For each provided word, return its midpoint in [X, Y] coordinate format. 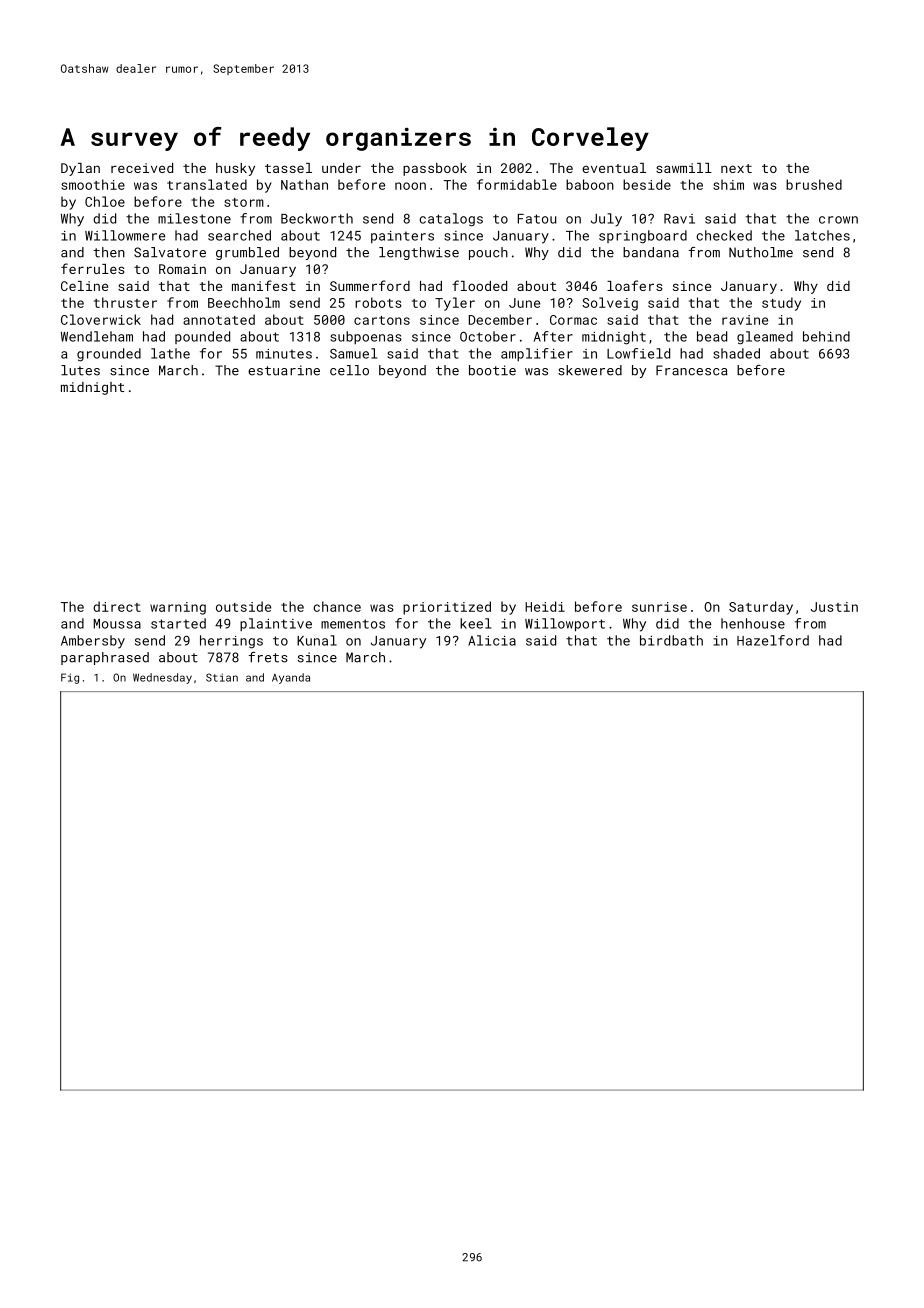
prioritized [447, 608]
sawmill [684, 168]
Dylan [80, 169]
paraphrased [105, 658]
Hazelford [773, 640]
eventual [614, 168]
